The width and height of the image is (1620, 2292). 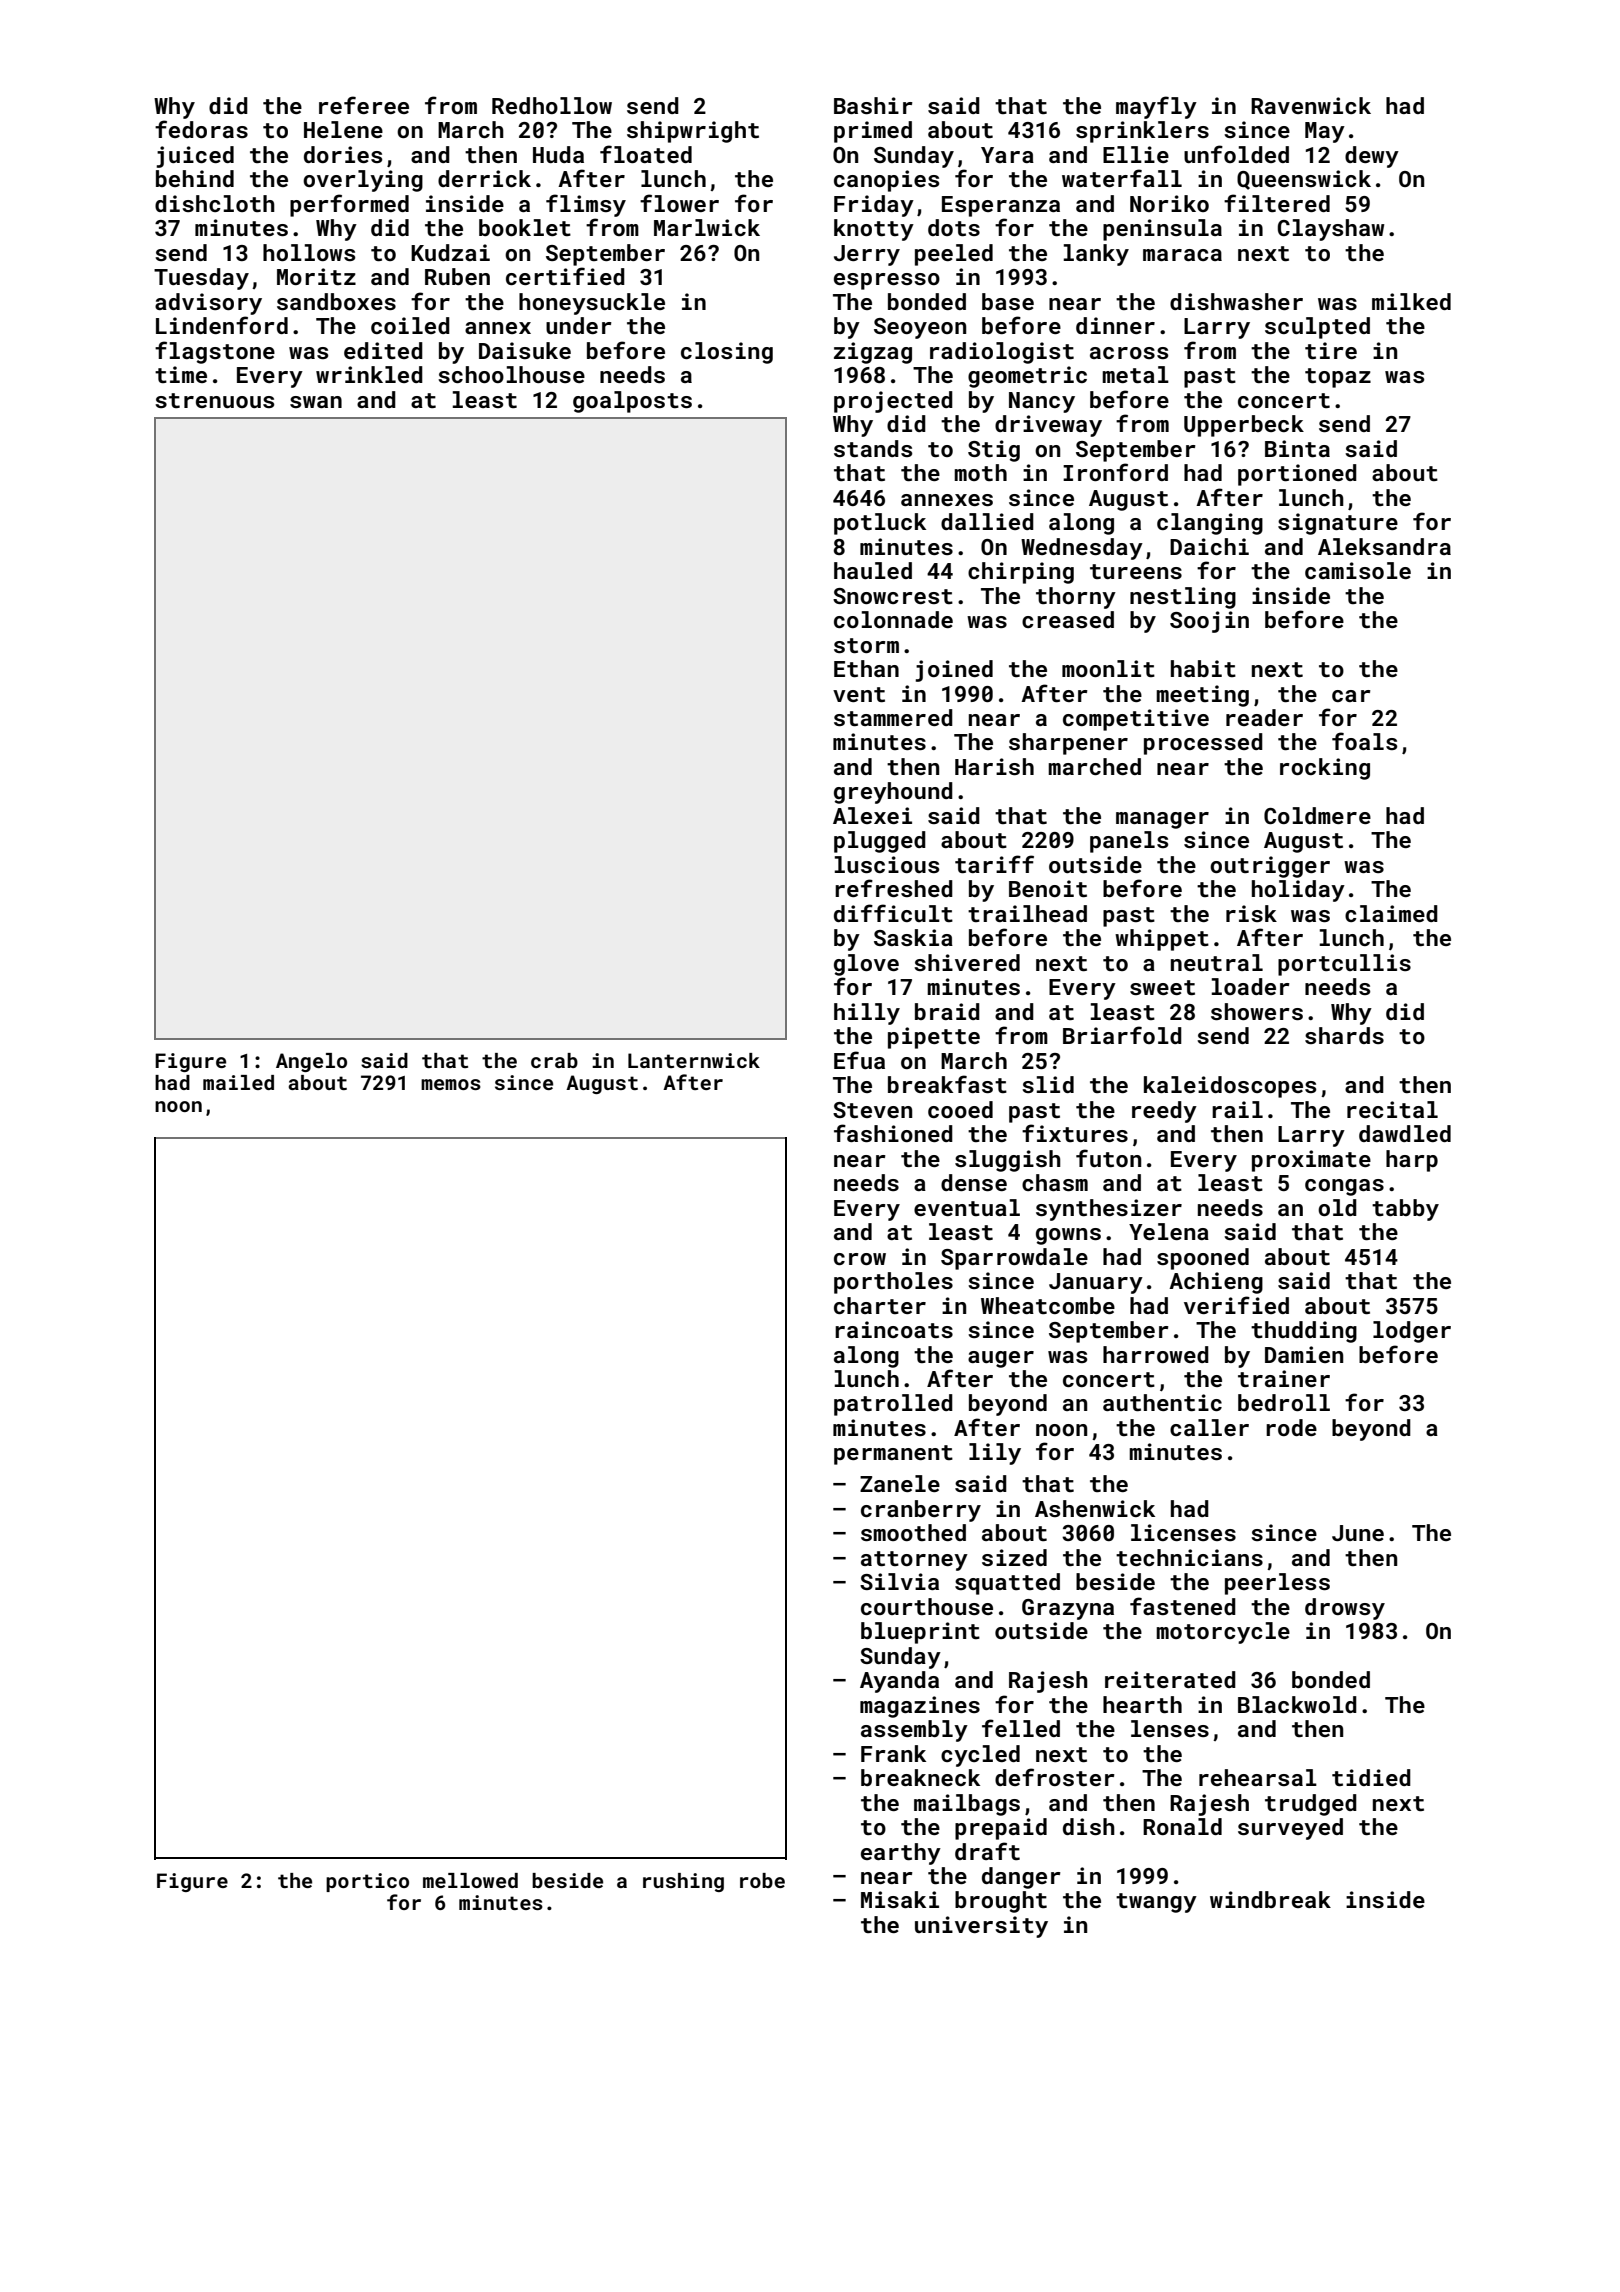 What do you see at coordinates (981, 1927) in the image?
I see `university` at bounding box center [981, 1927].
